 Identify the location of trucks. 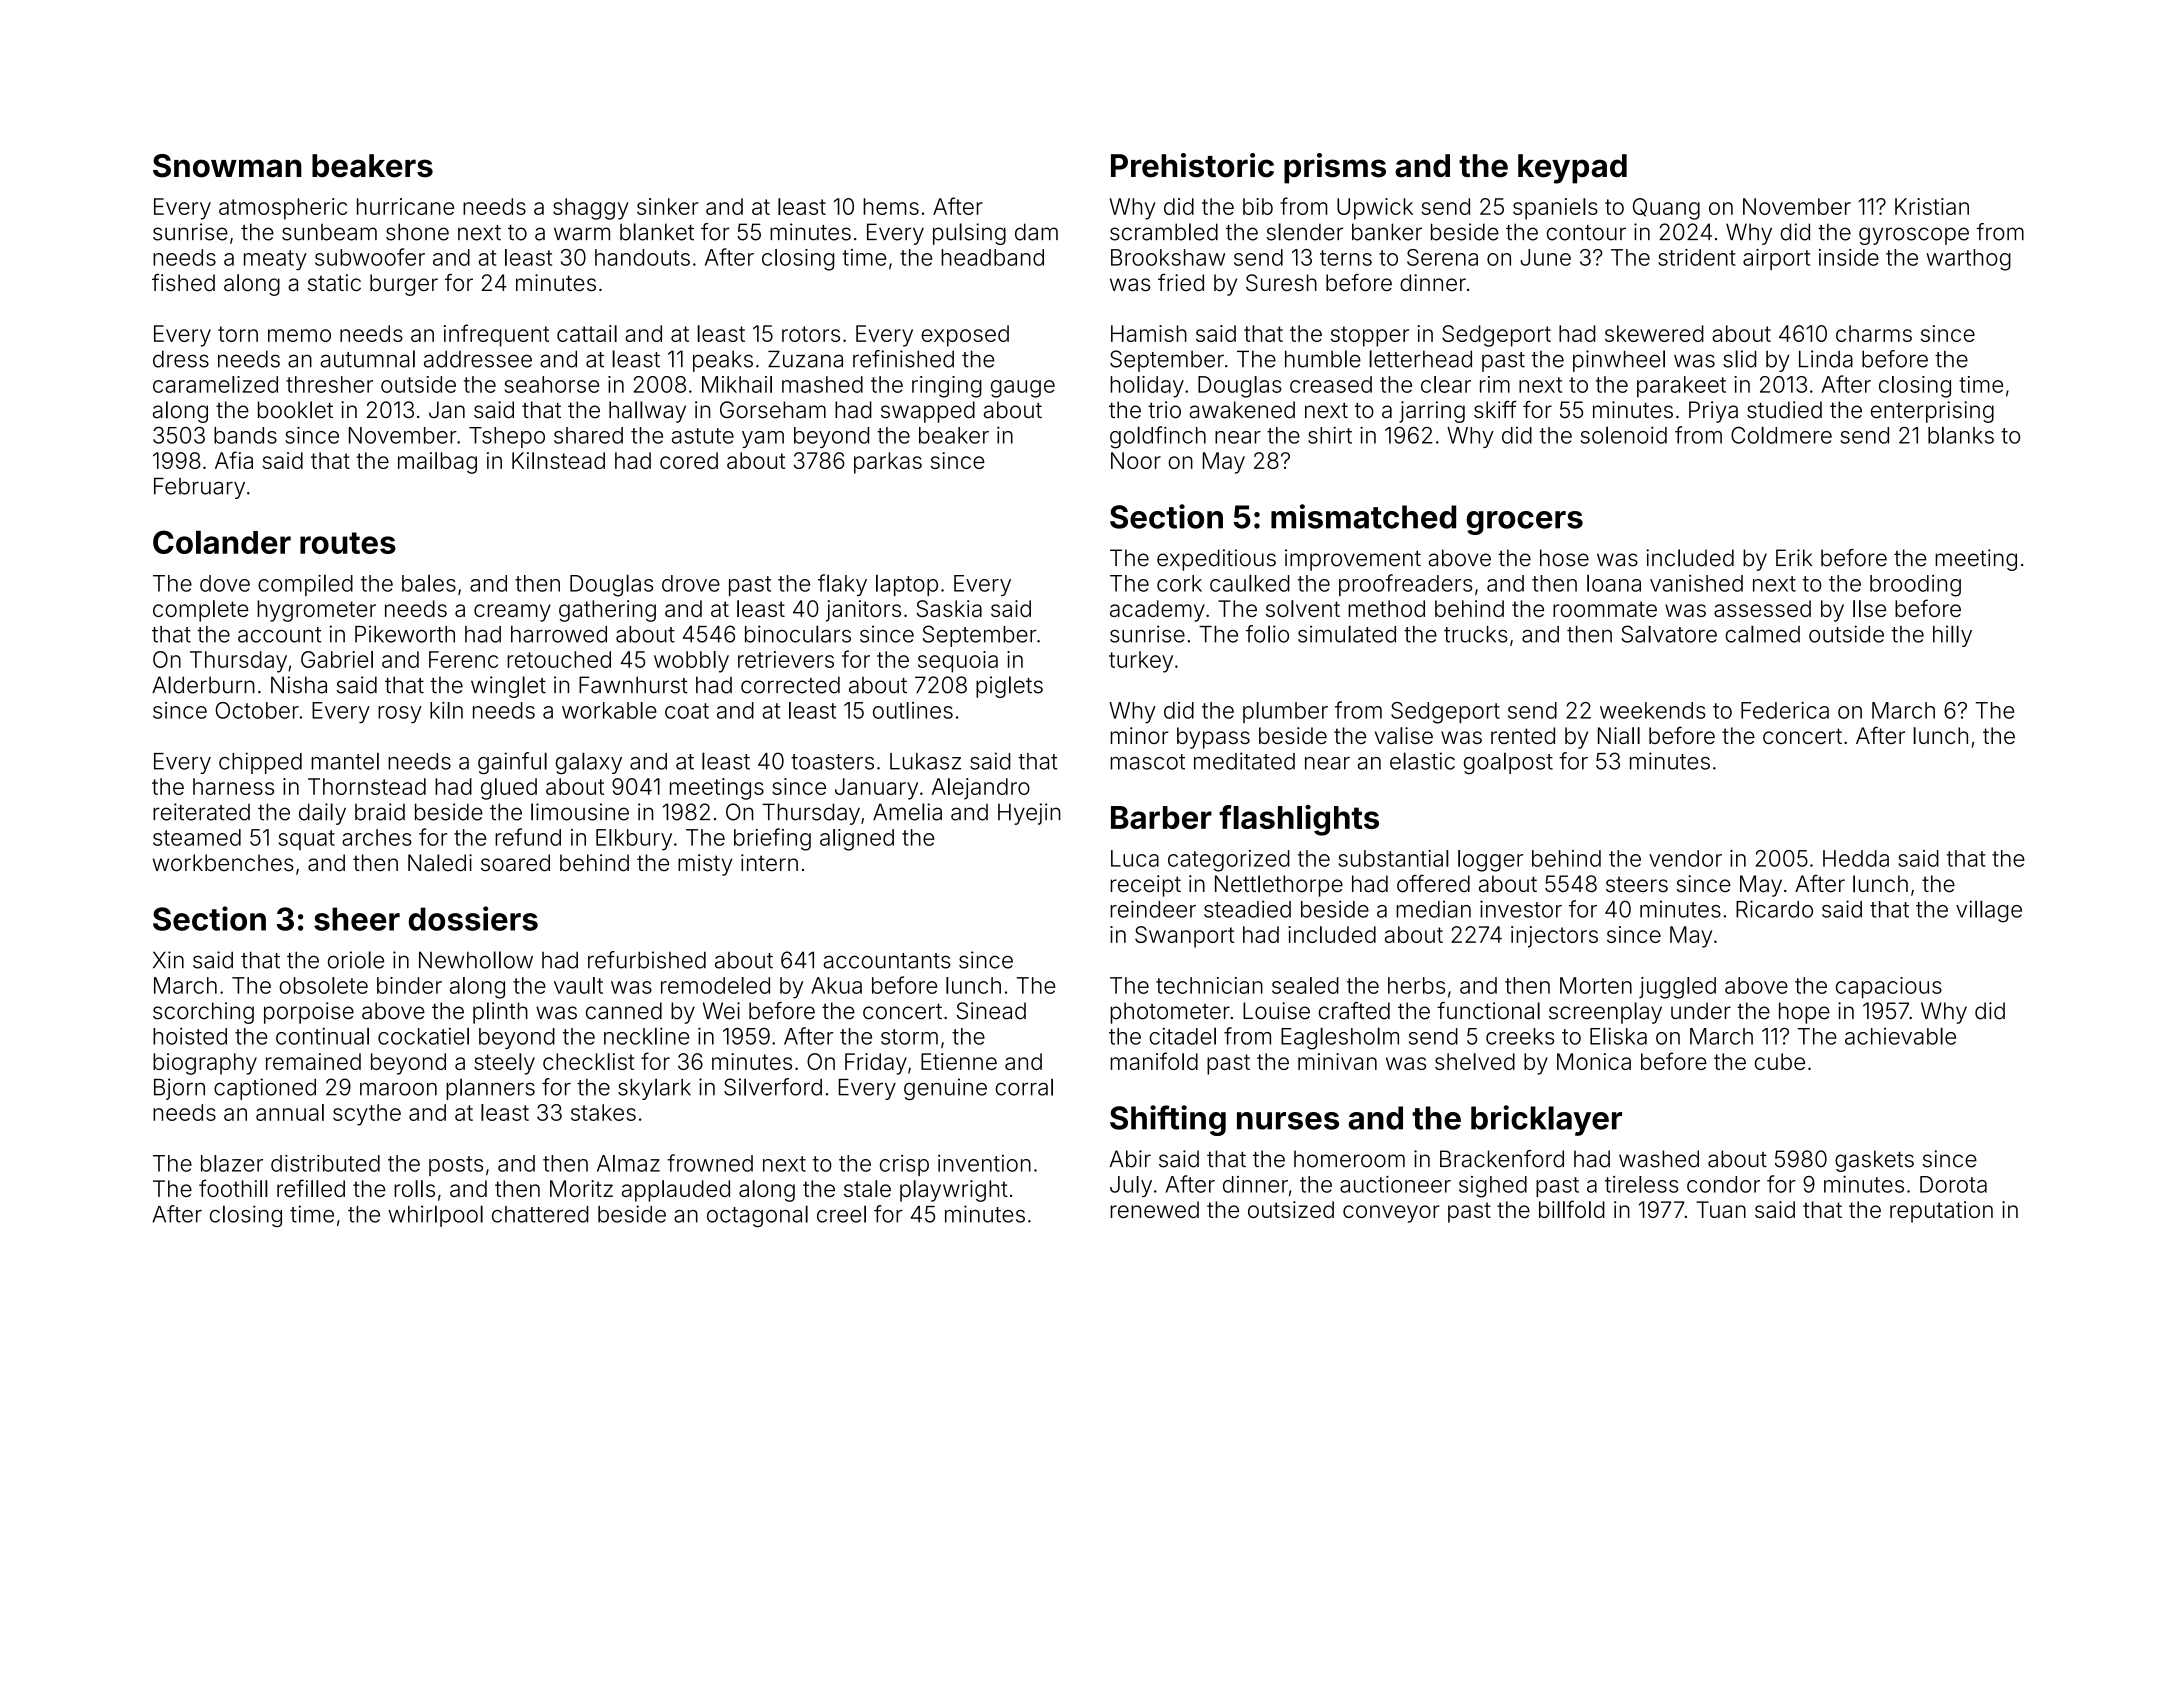
(1476, 634).
